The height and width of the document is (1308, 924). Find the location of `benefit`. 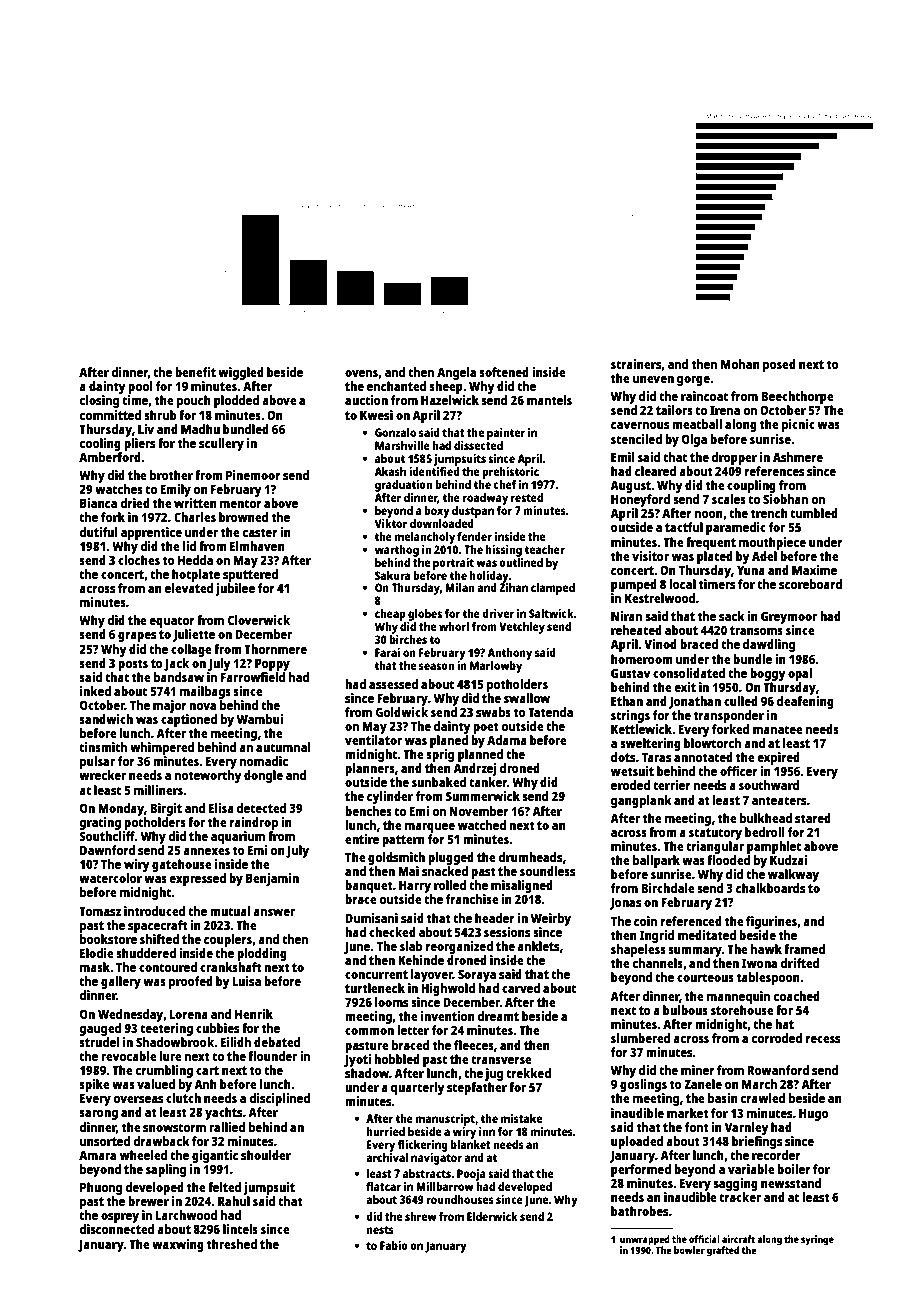

benefit is located at coordinates (195, 372).
